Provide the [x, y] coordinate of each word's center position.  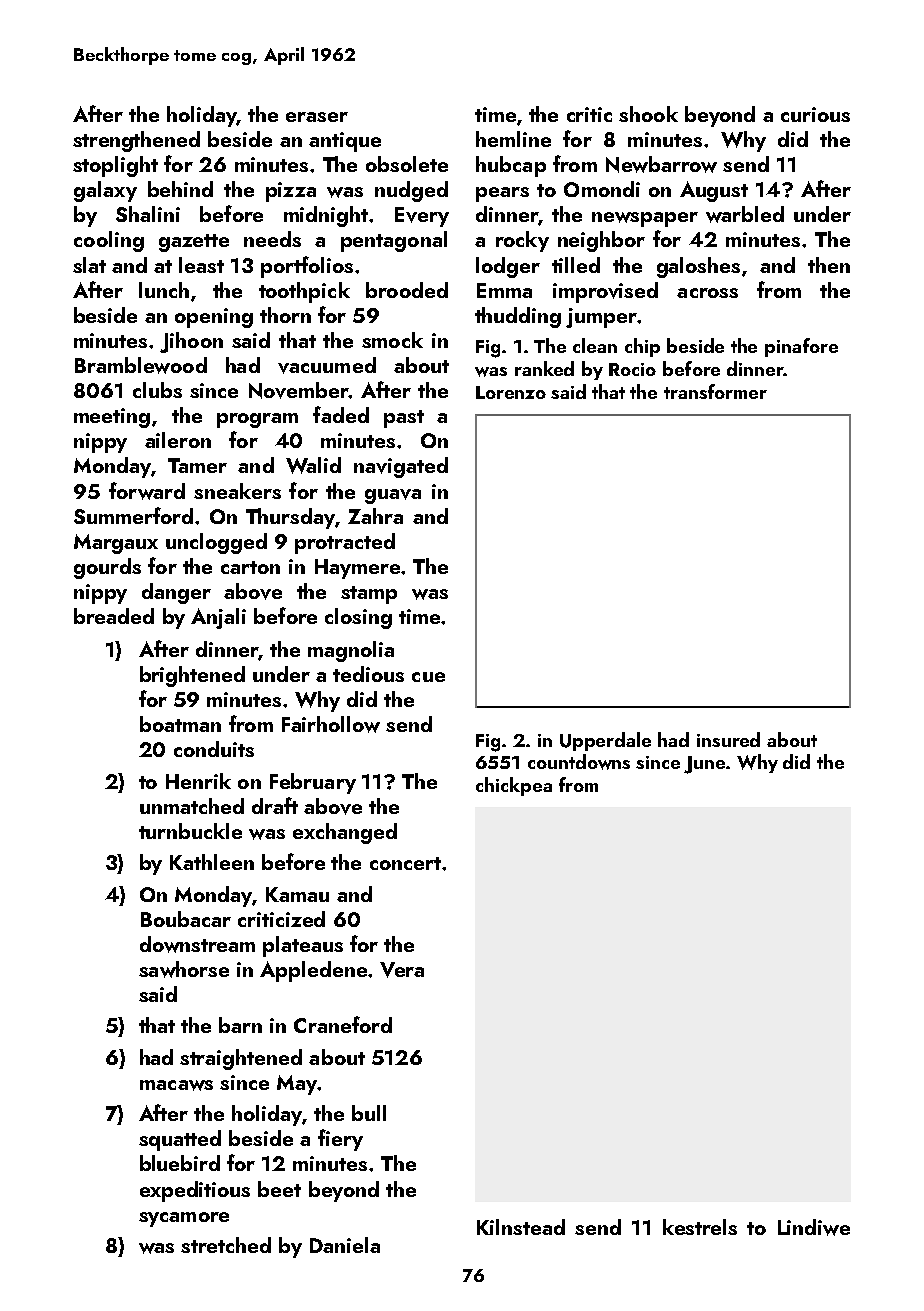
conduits [214, 749]
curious [815, 114]
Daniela [345, 1245]
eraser [317, 117]
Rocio [632, 369]
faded [341, 414]
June [704, 765]
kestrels [700, 1227]
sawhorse [184, 969]
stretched [226, 1245]
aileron [178, 440]
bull [369, 1113]
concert [405, 863]
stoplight [115, 166]
